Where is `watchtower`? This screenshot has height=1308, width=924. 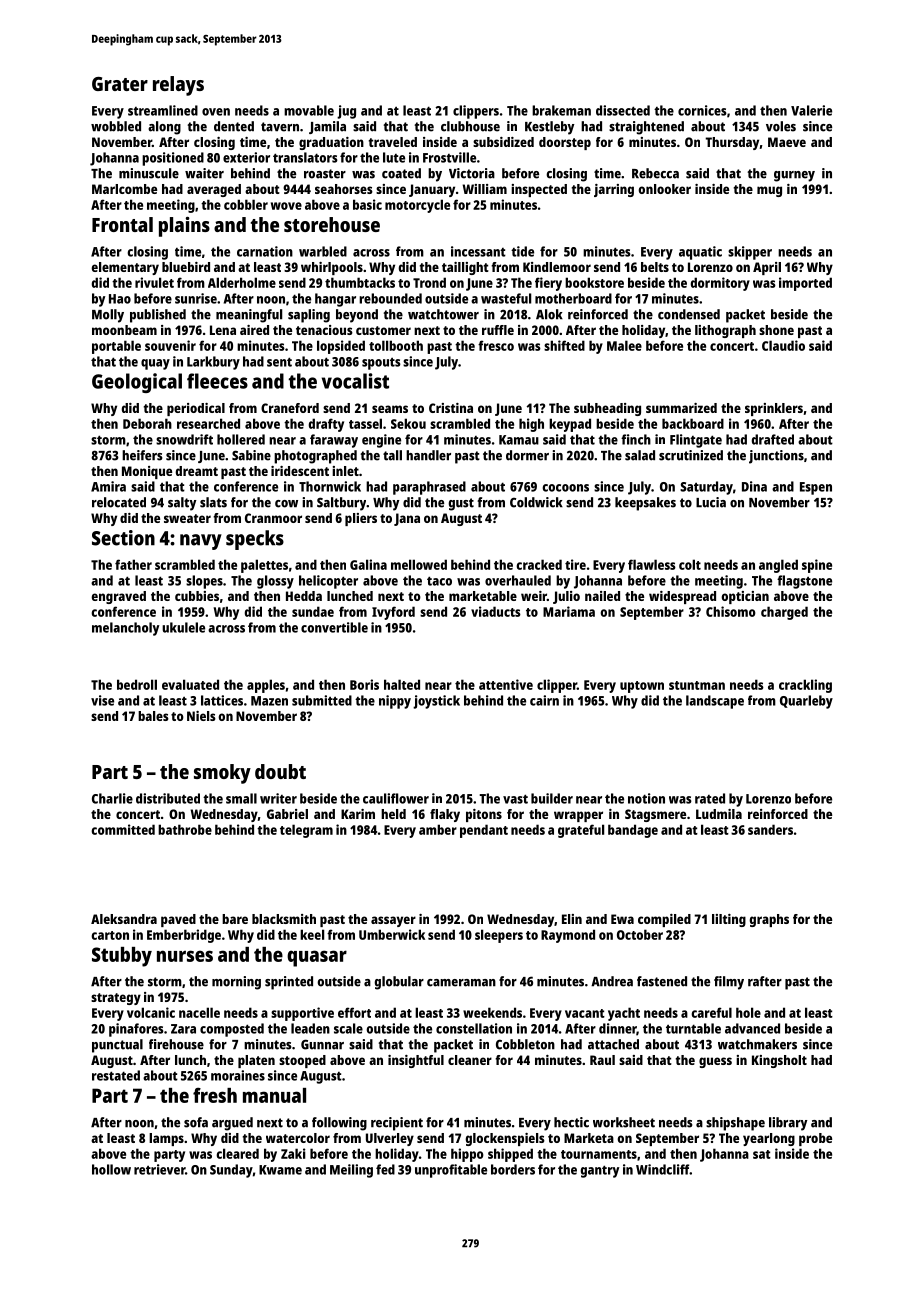
watchtower is located at coordinates (443, 314).
